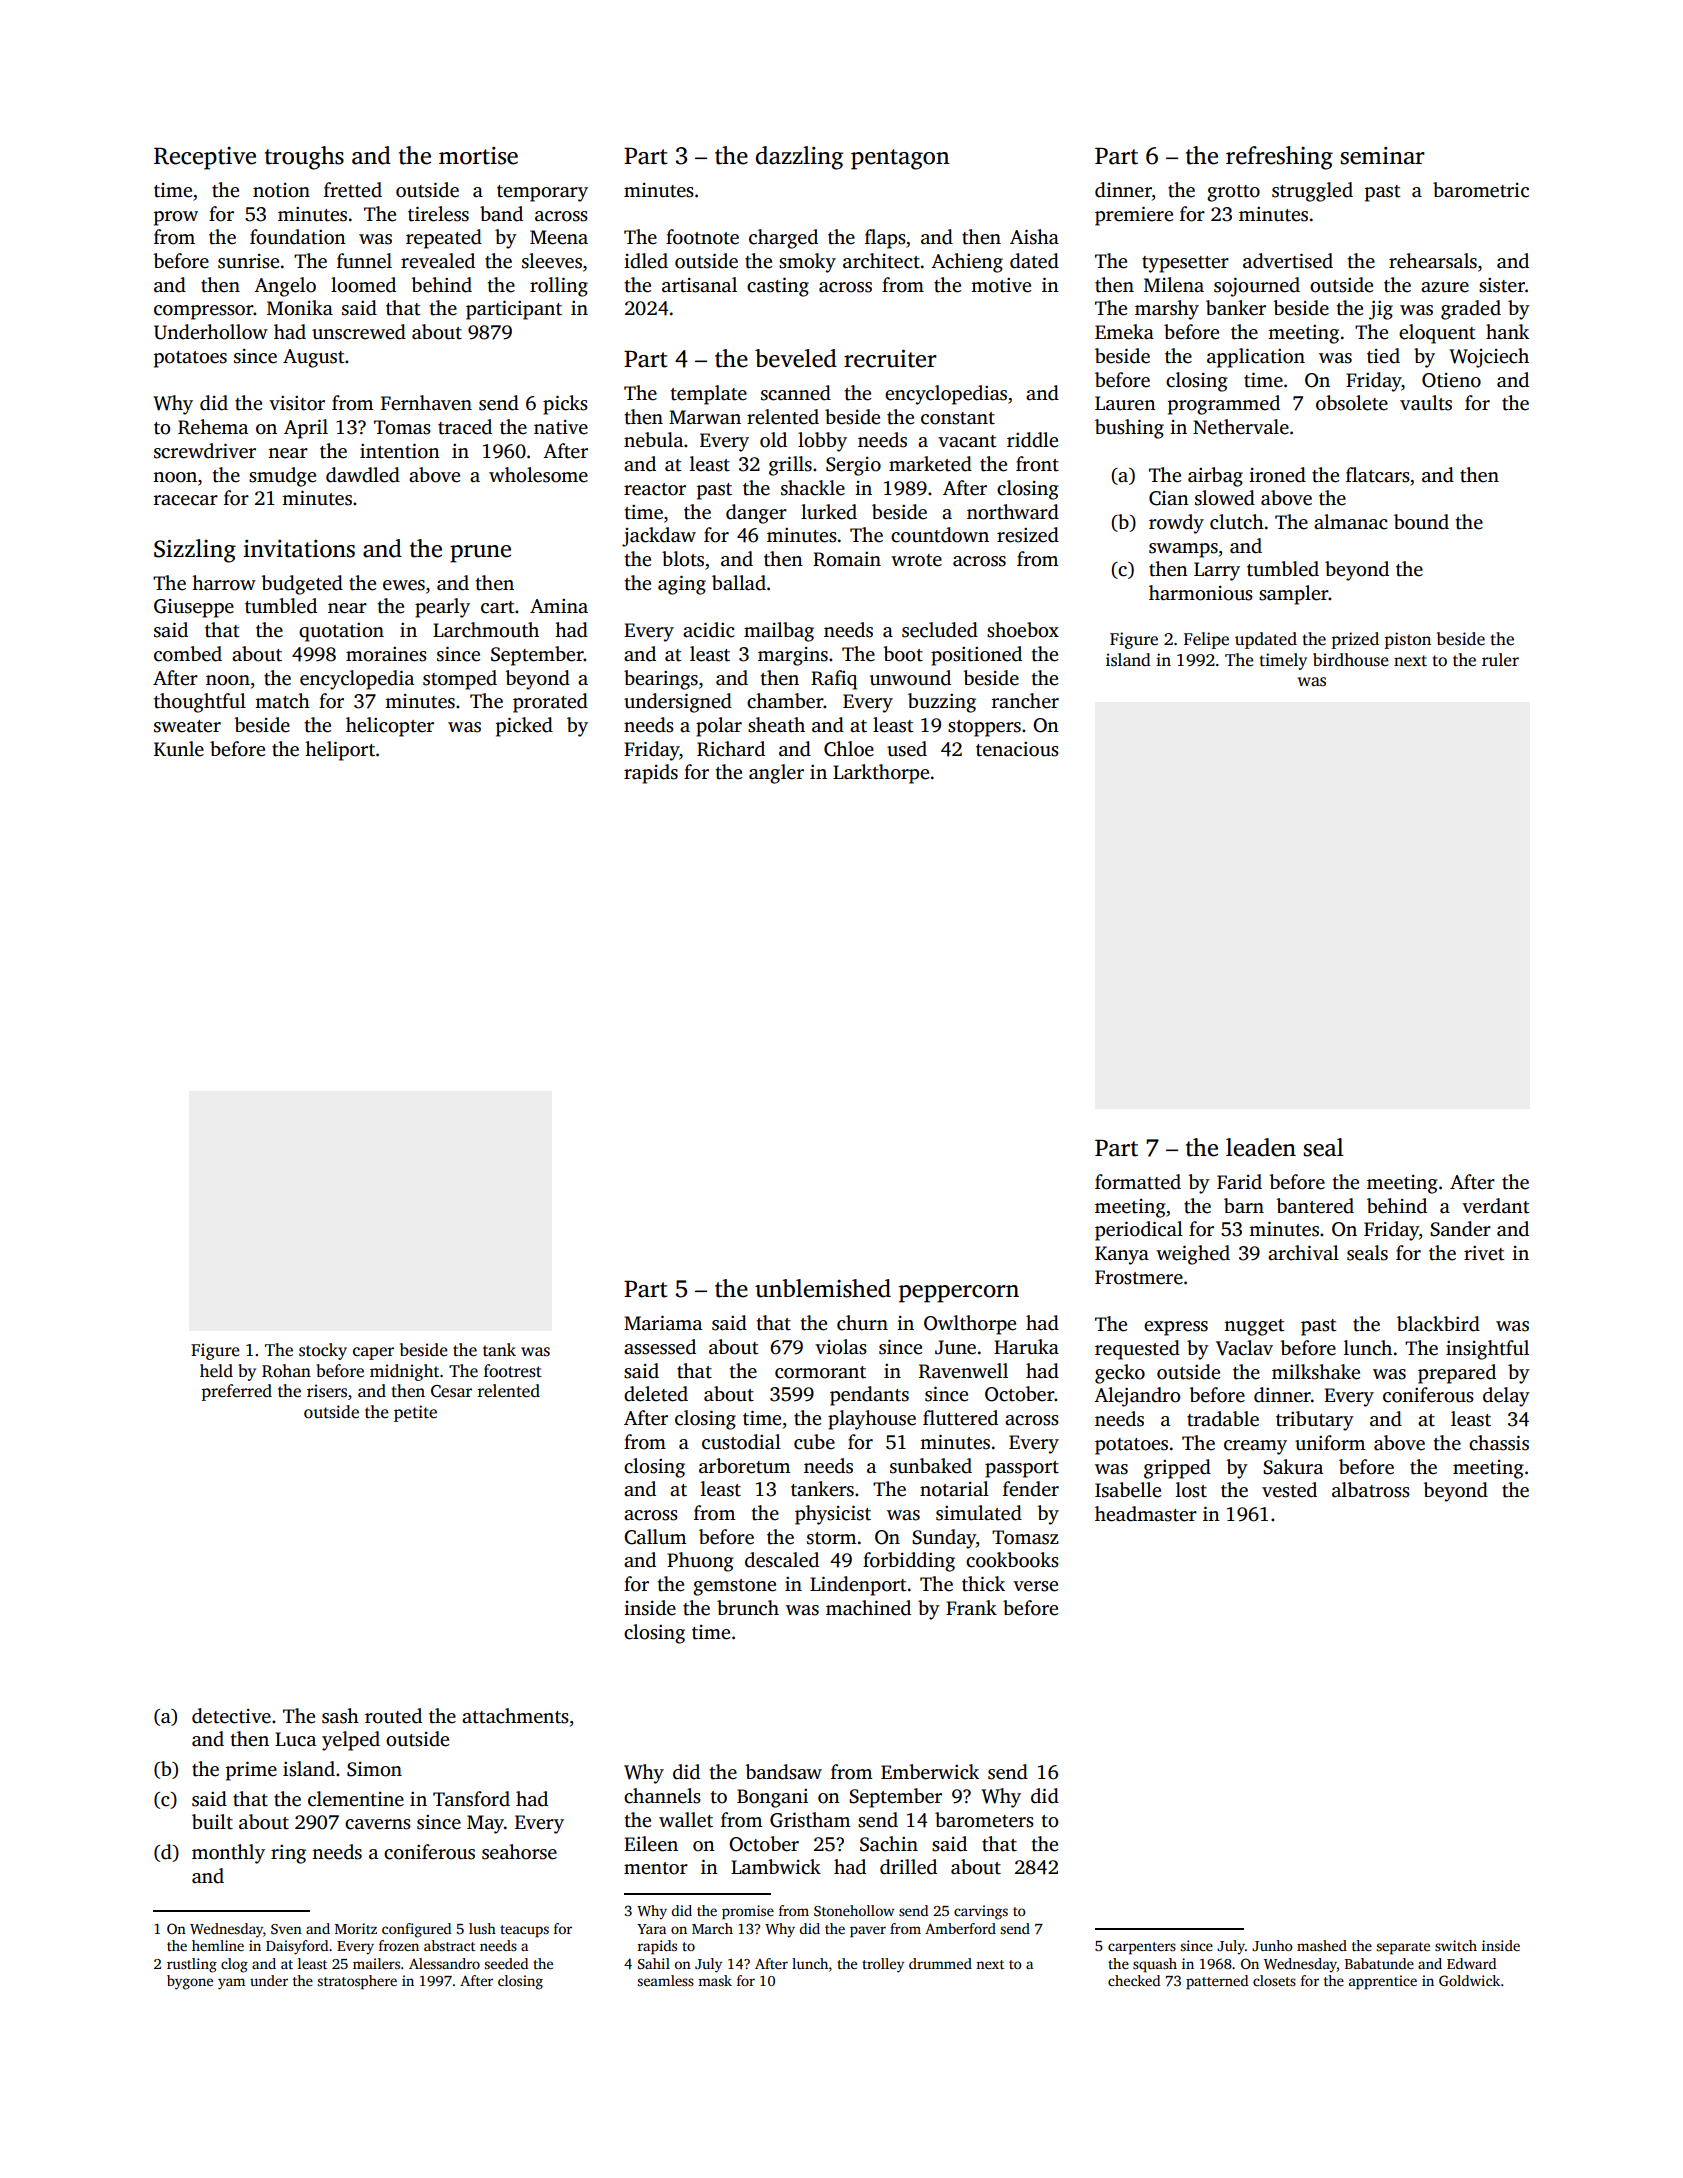  I want to click on countdown, so click(940, 535).
